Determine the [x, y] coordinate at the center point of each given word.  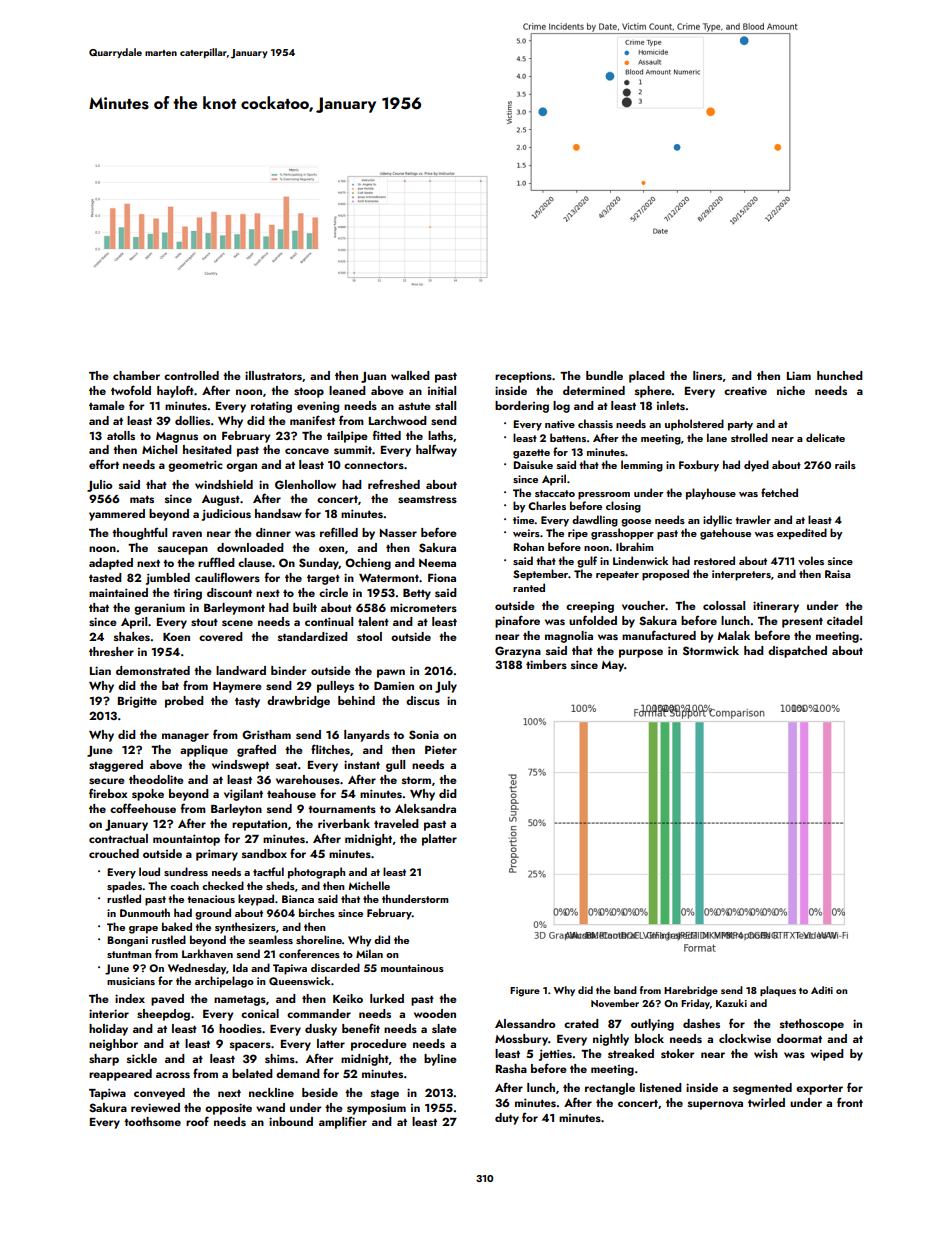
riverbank [344, 823]
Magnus [177, 437]
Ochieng [368, 564]
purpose [641, 653]
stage [385, 1094]
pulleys [335, 687]
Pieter [441, 749]
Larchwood [398, 420]
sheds [280, 885]
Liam [799, 375]
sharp [104, 1060]
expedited [802, 534]
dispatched [797, 652]
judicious [226, 515]
